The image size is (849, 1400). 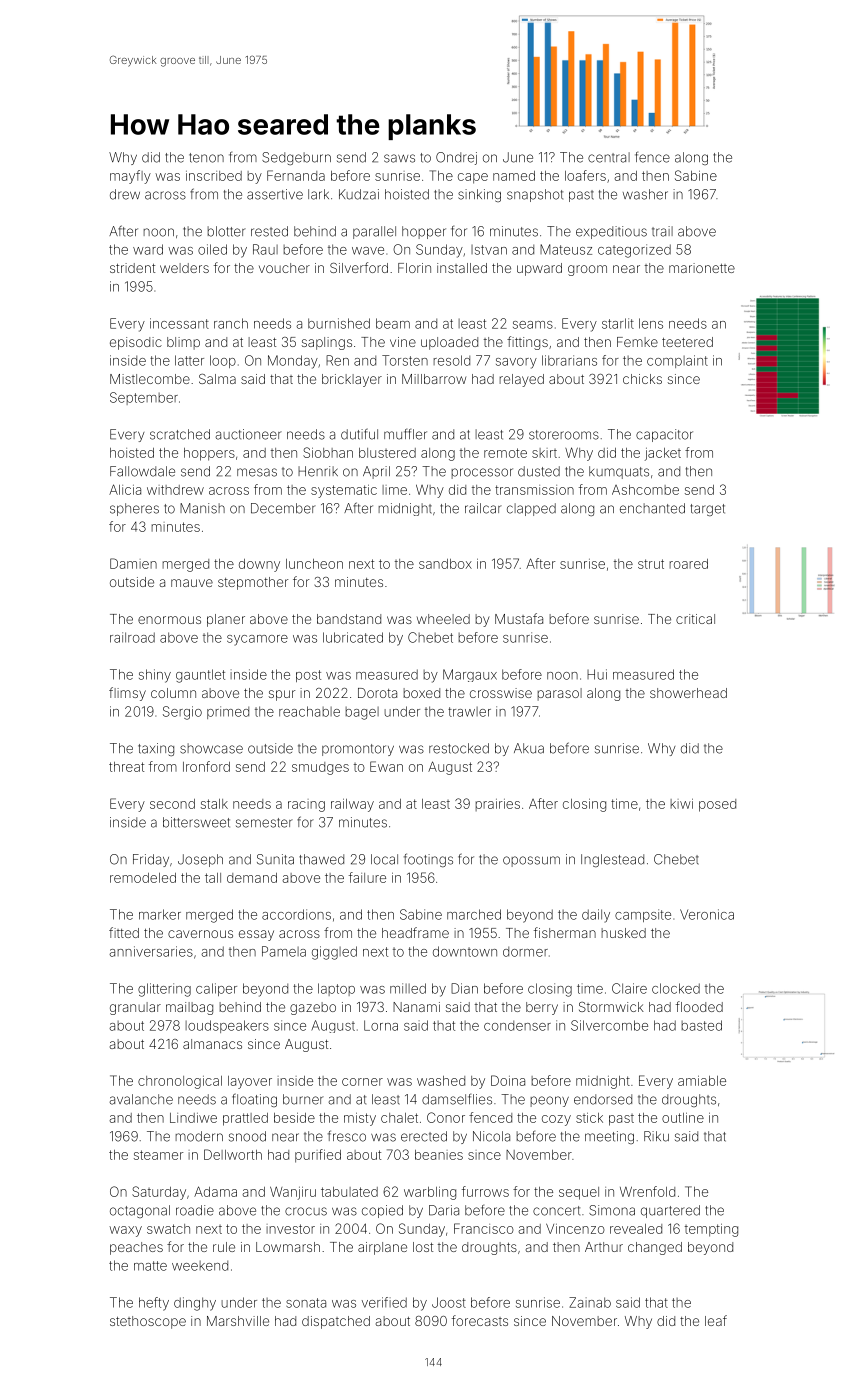 What do you see at coordinates (681, 804) in the image?
I see `kiwi` at bounding box center [681, 804].
